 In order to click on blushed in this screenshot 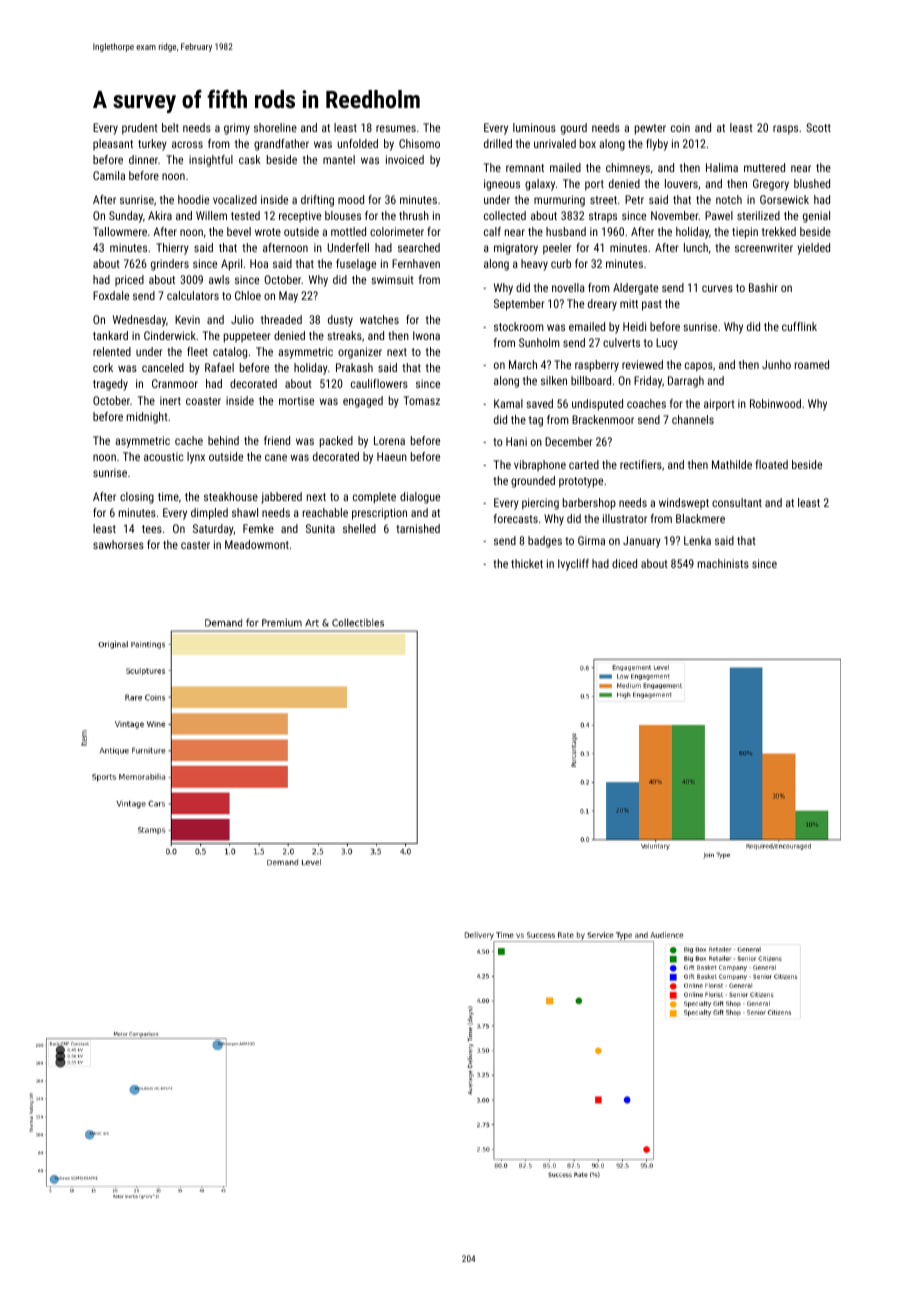, I will do `click(812, 183)`.
